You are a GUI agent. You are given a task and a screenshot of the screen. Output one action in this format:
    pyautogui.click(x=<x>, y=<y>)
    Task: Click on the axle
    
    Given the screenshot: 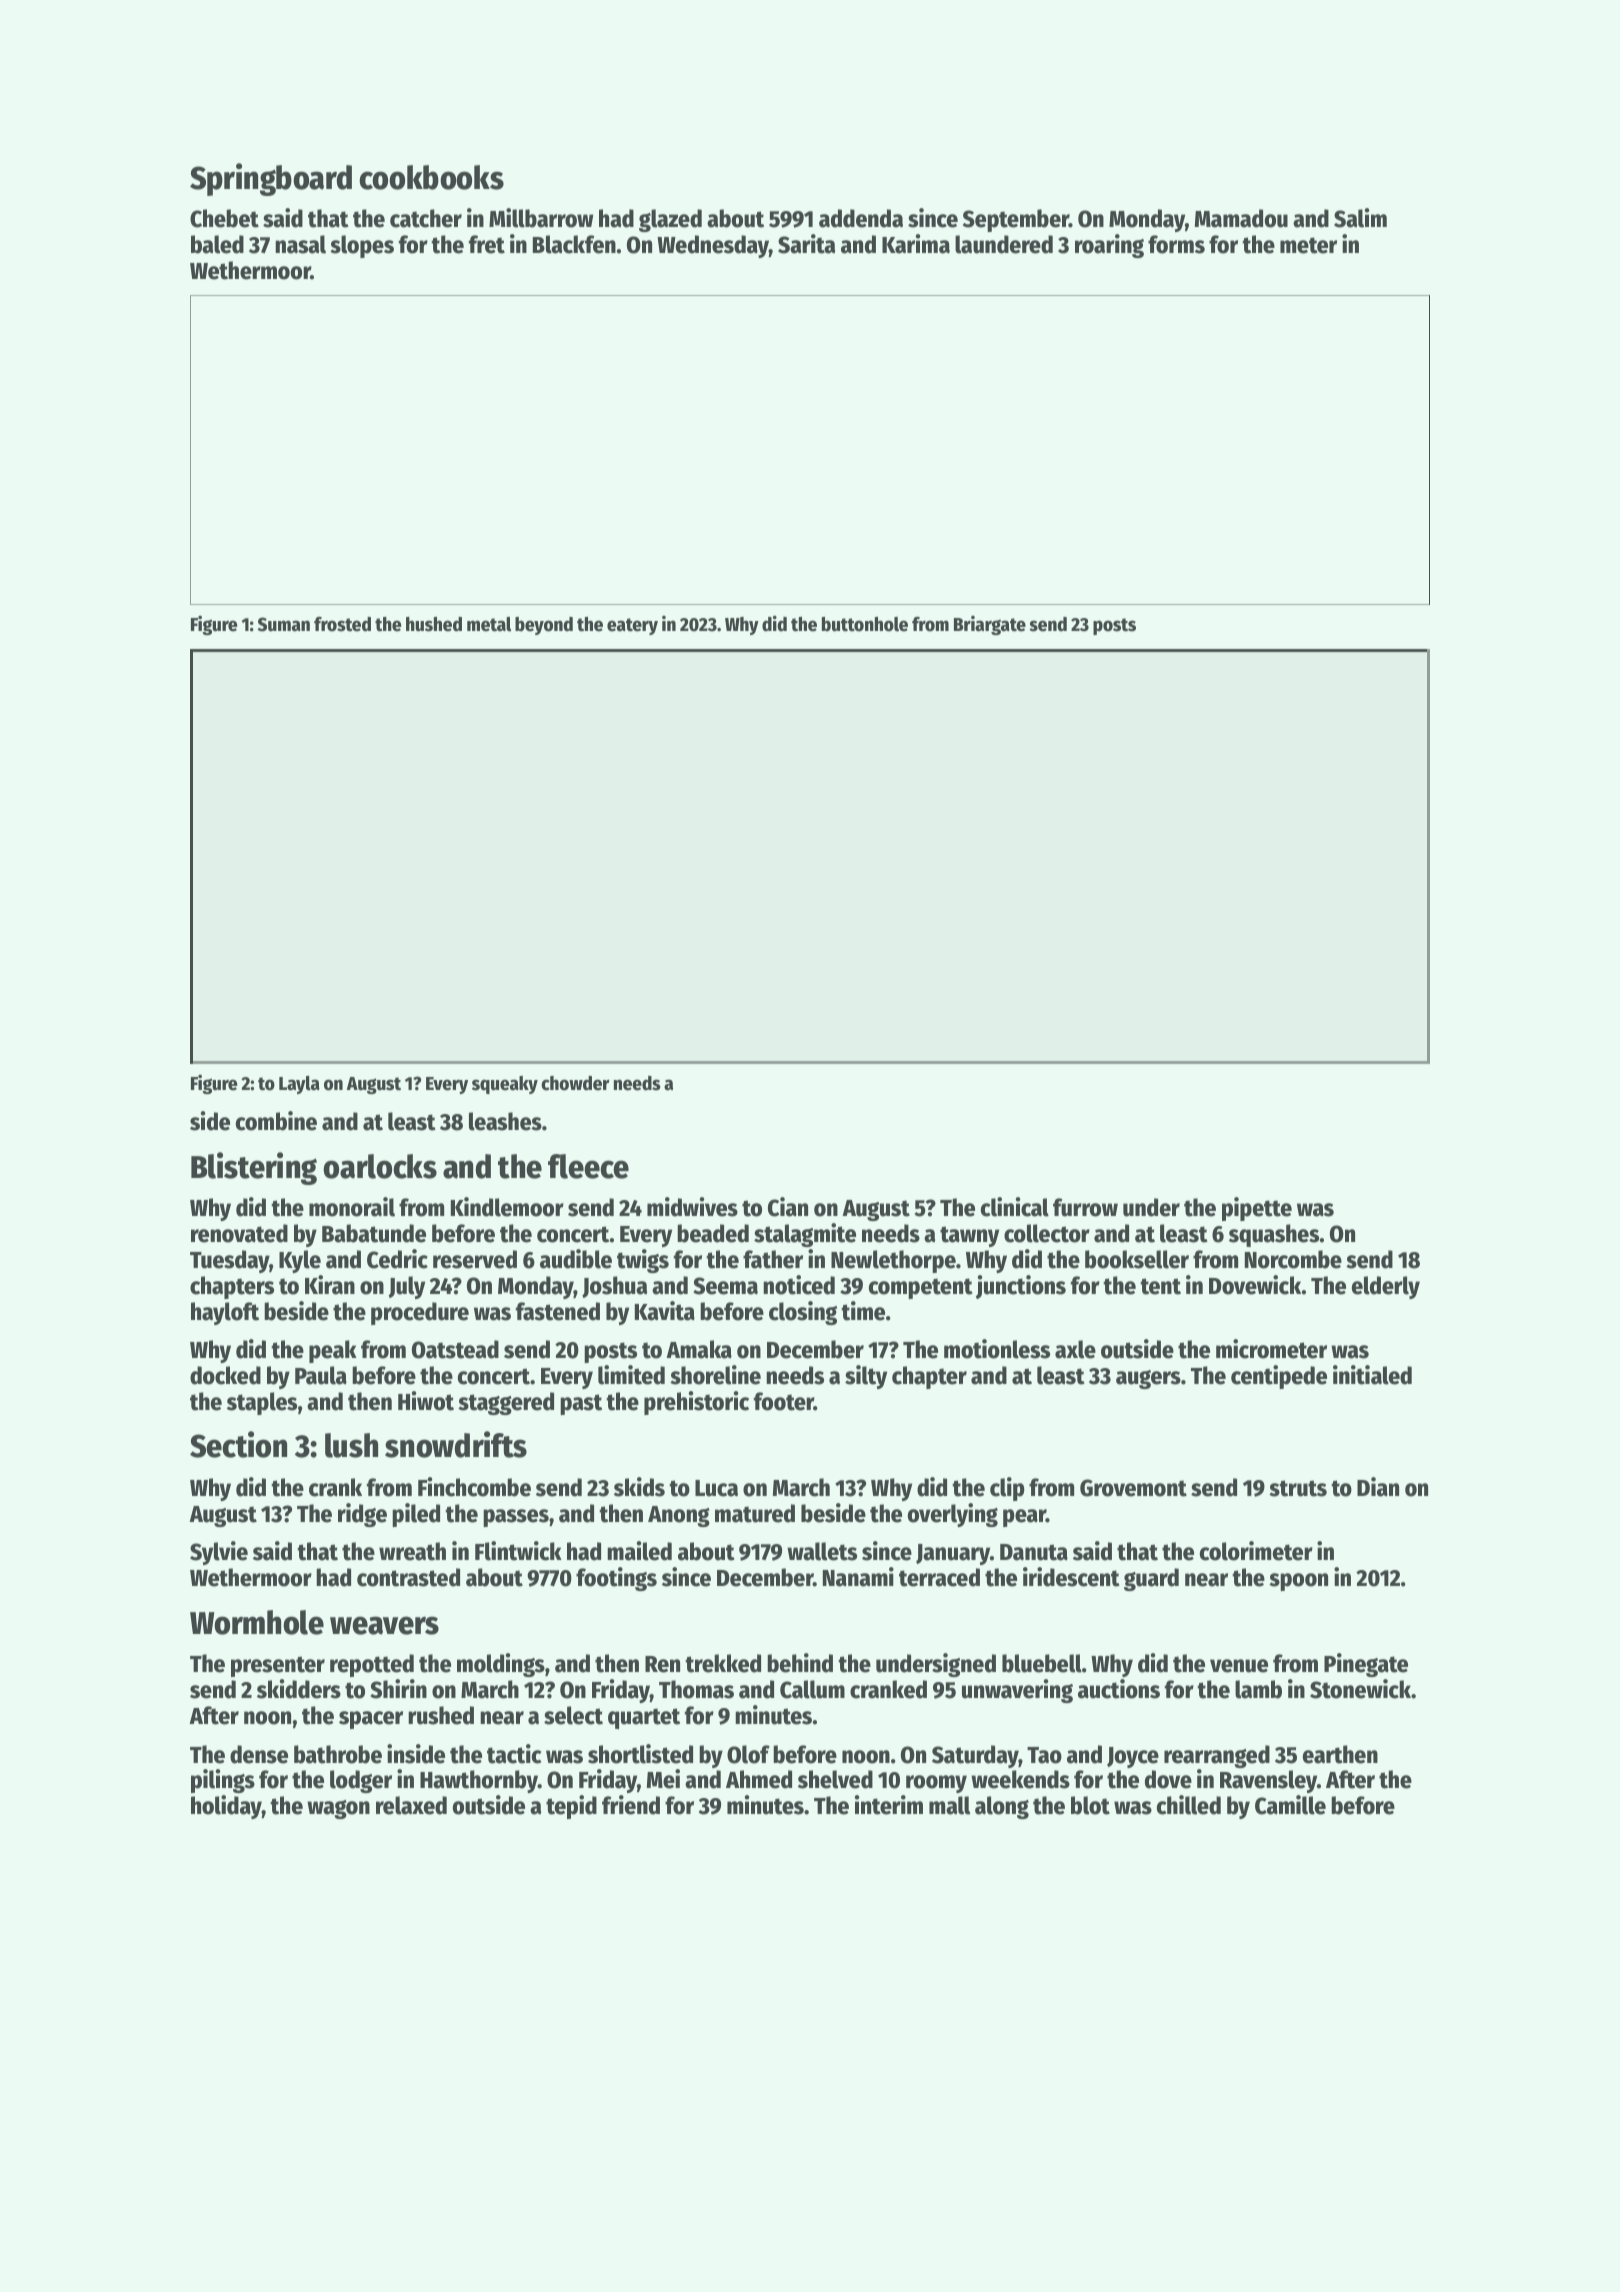 What is the action you would take?
    pyautogui.click(x=1075, y=1349)
